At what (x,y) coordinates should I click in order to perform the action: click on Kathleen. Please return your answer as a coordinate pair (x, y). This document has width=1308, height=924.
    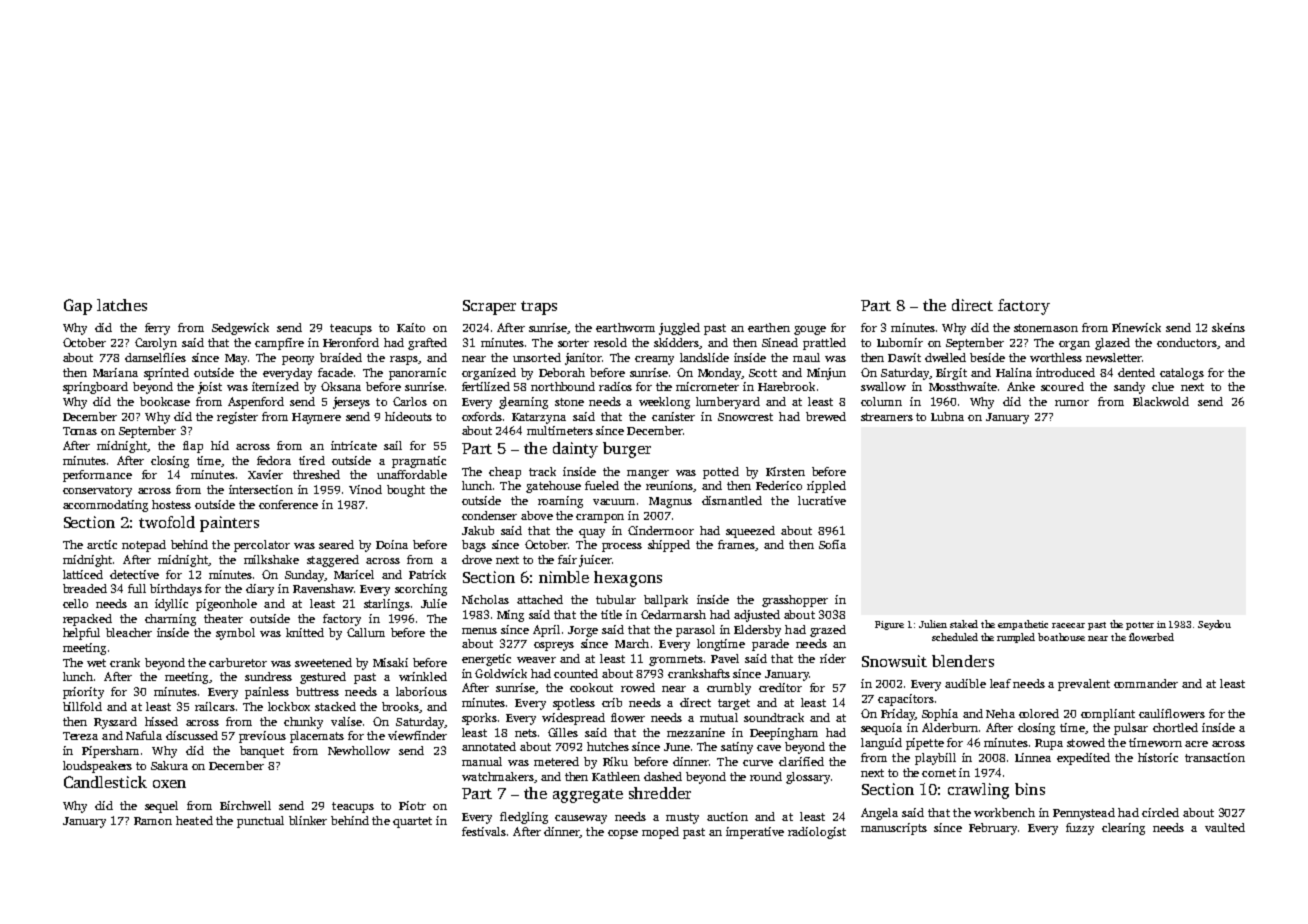
    Looking at the image, I should click on (616, 776).
